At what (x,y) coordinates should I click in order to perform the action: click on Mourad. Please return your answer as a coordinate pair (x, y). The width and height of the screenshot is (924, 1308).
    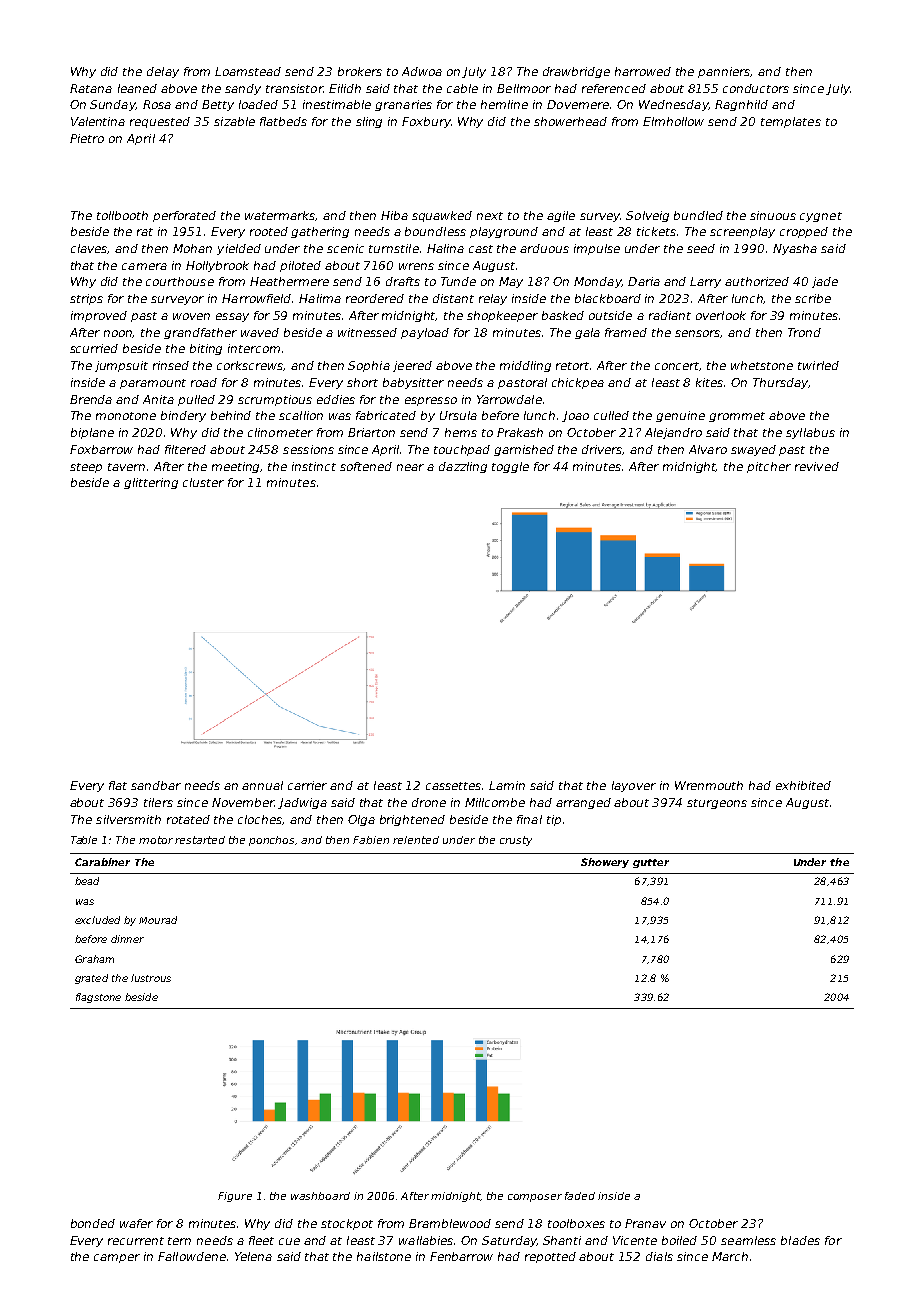
    Looking at the image, I should click on (158, 920).
